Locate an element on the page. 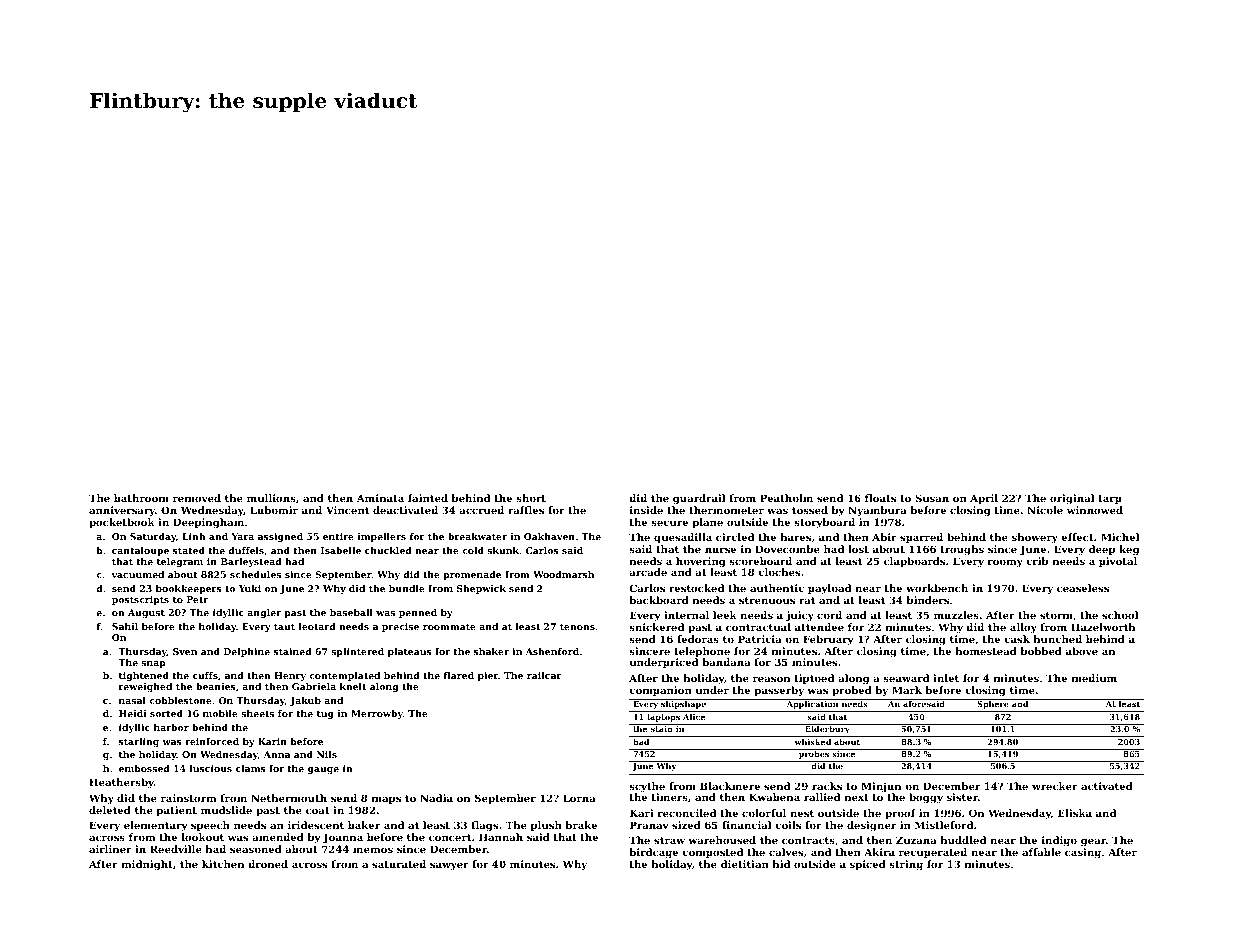 This image has width=1233, height=952. flags is located at coordinates (485, 826).
